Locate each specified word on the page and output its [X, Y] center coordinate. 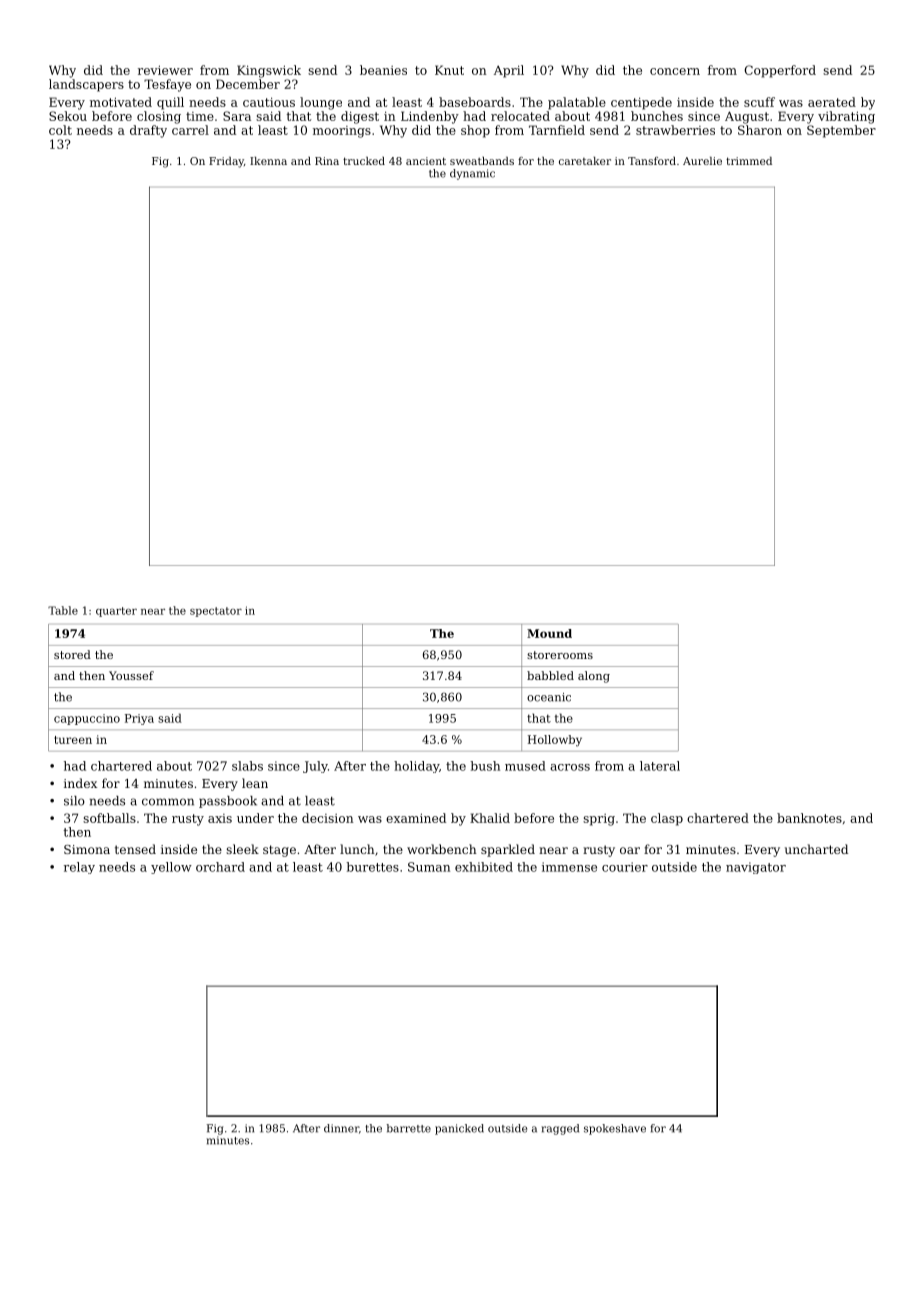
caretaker [585, 161]
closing [159, 117]
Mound [549, 633]
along [594, 677]
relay [79, 868]
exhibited [484, 867]
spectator [216, 612]
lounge [321, 103]
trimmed [749, 161]
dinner [341, 1128]
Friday [226, 162]
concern [675, 71]
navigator [756, 868]
